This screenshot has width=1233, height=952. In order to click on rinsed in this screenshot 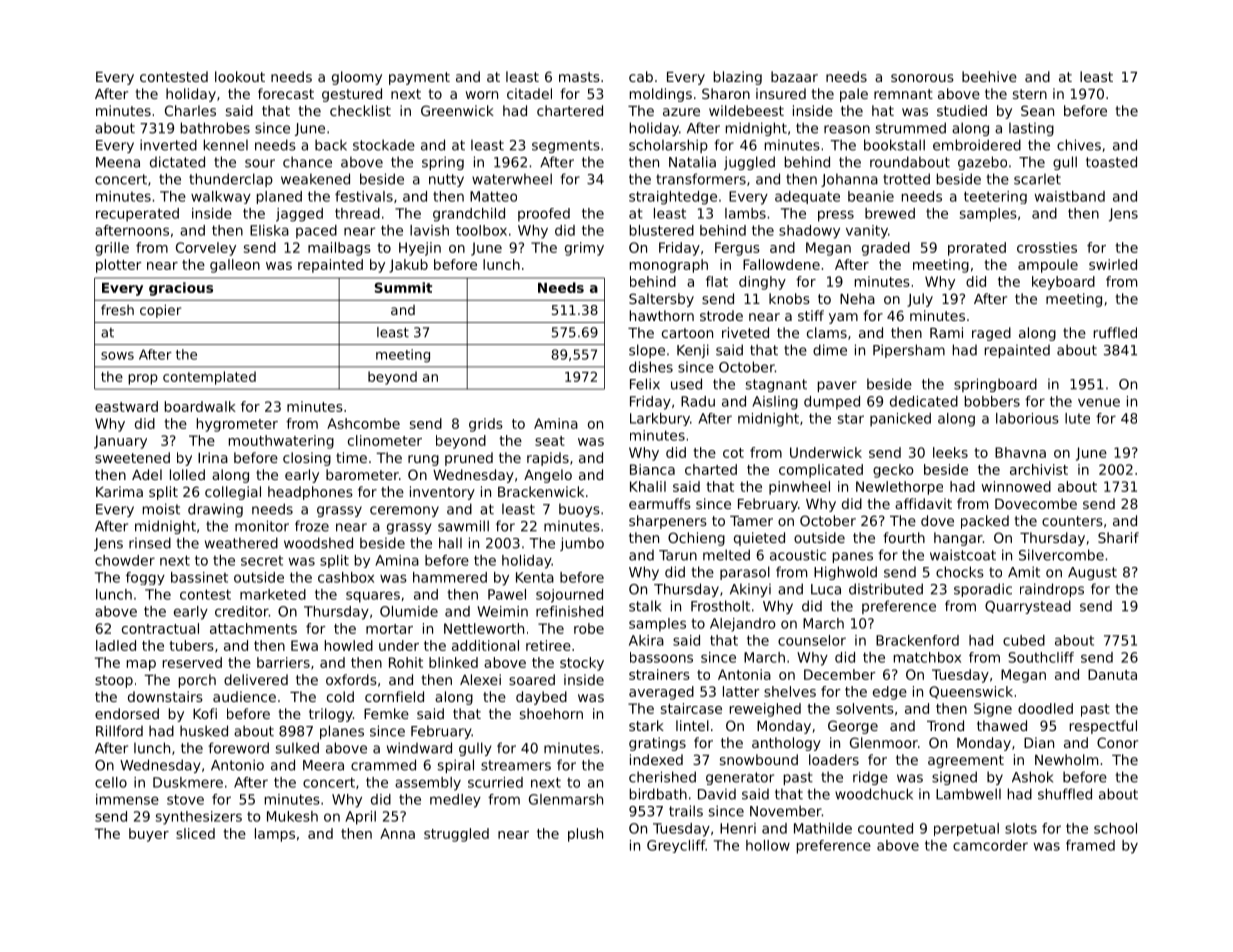, I will do `click(150, 543)`.
